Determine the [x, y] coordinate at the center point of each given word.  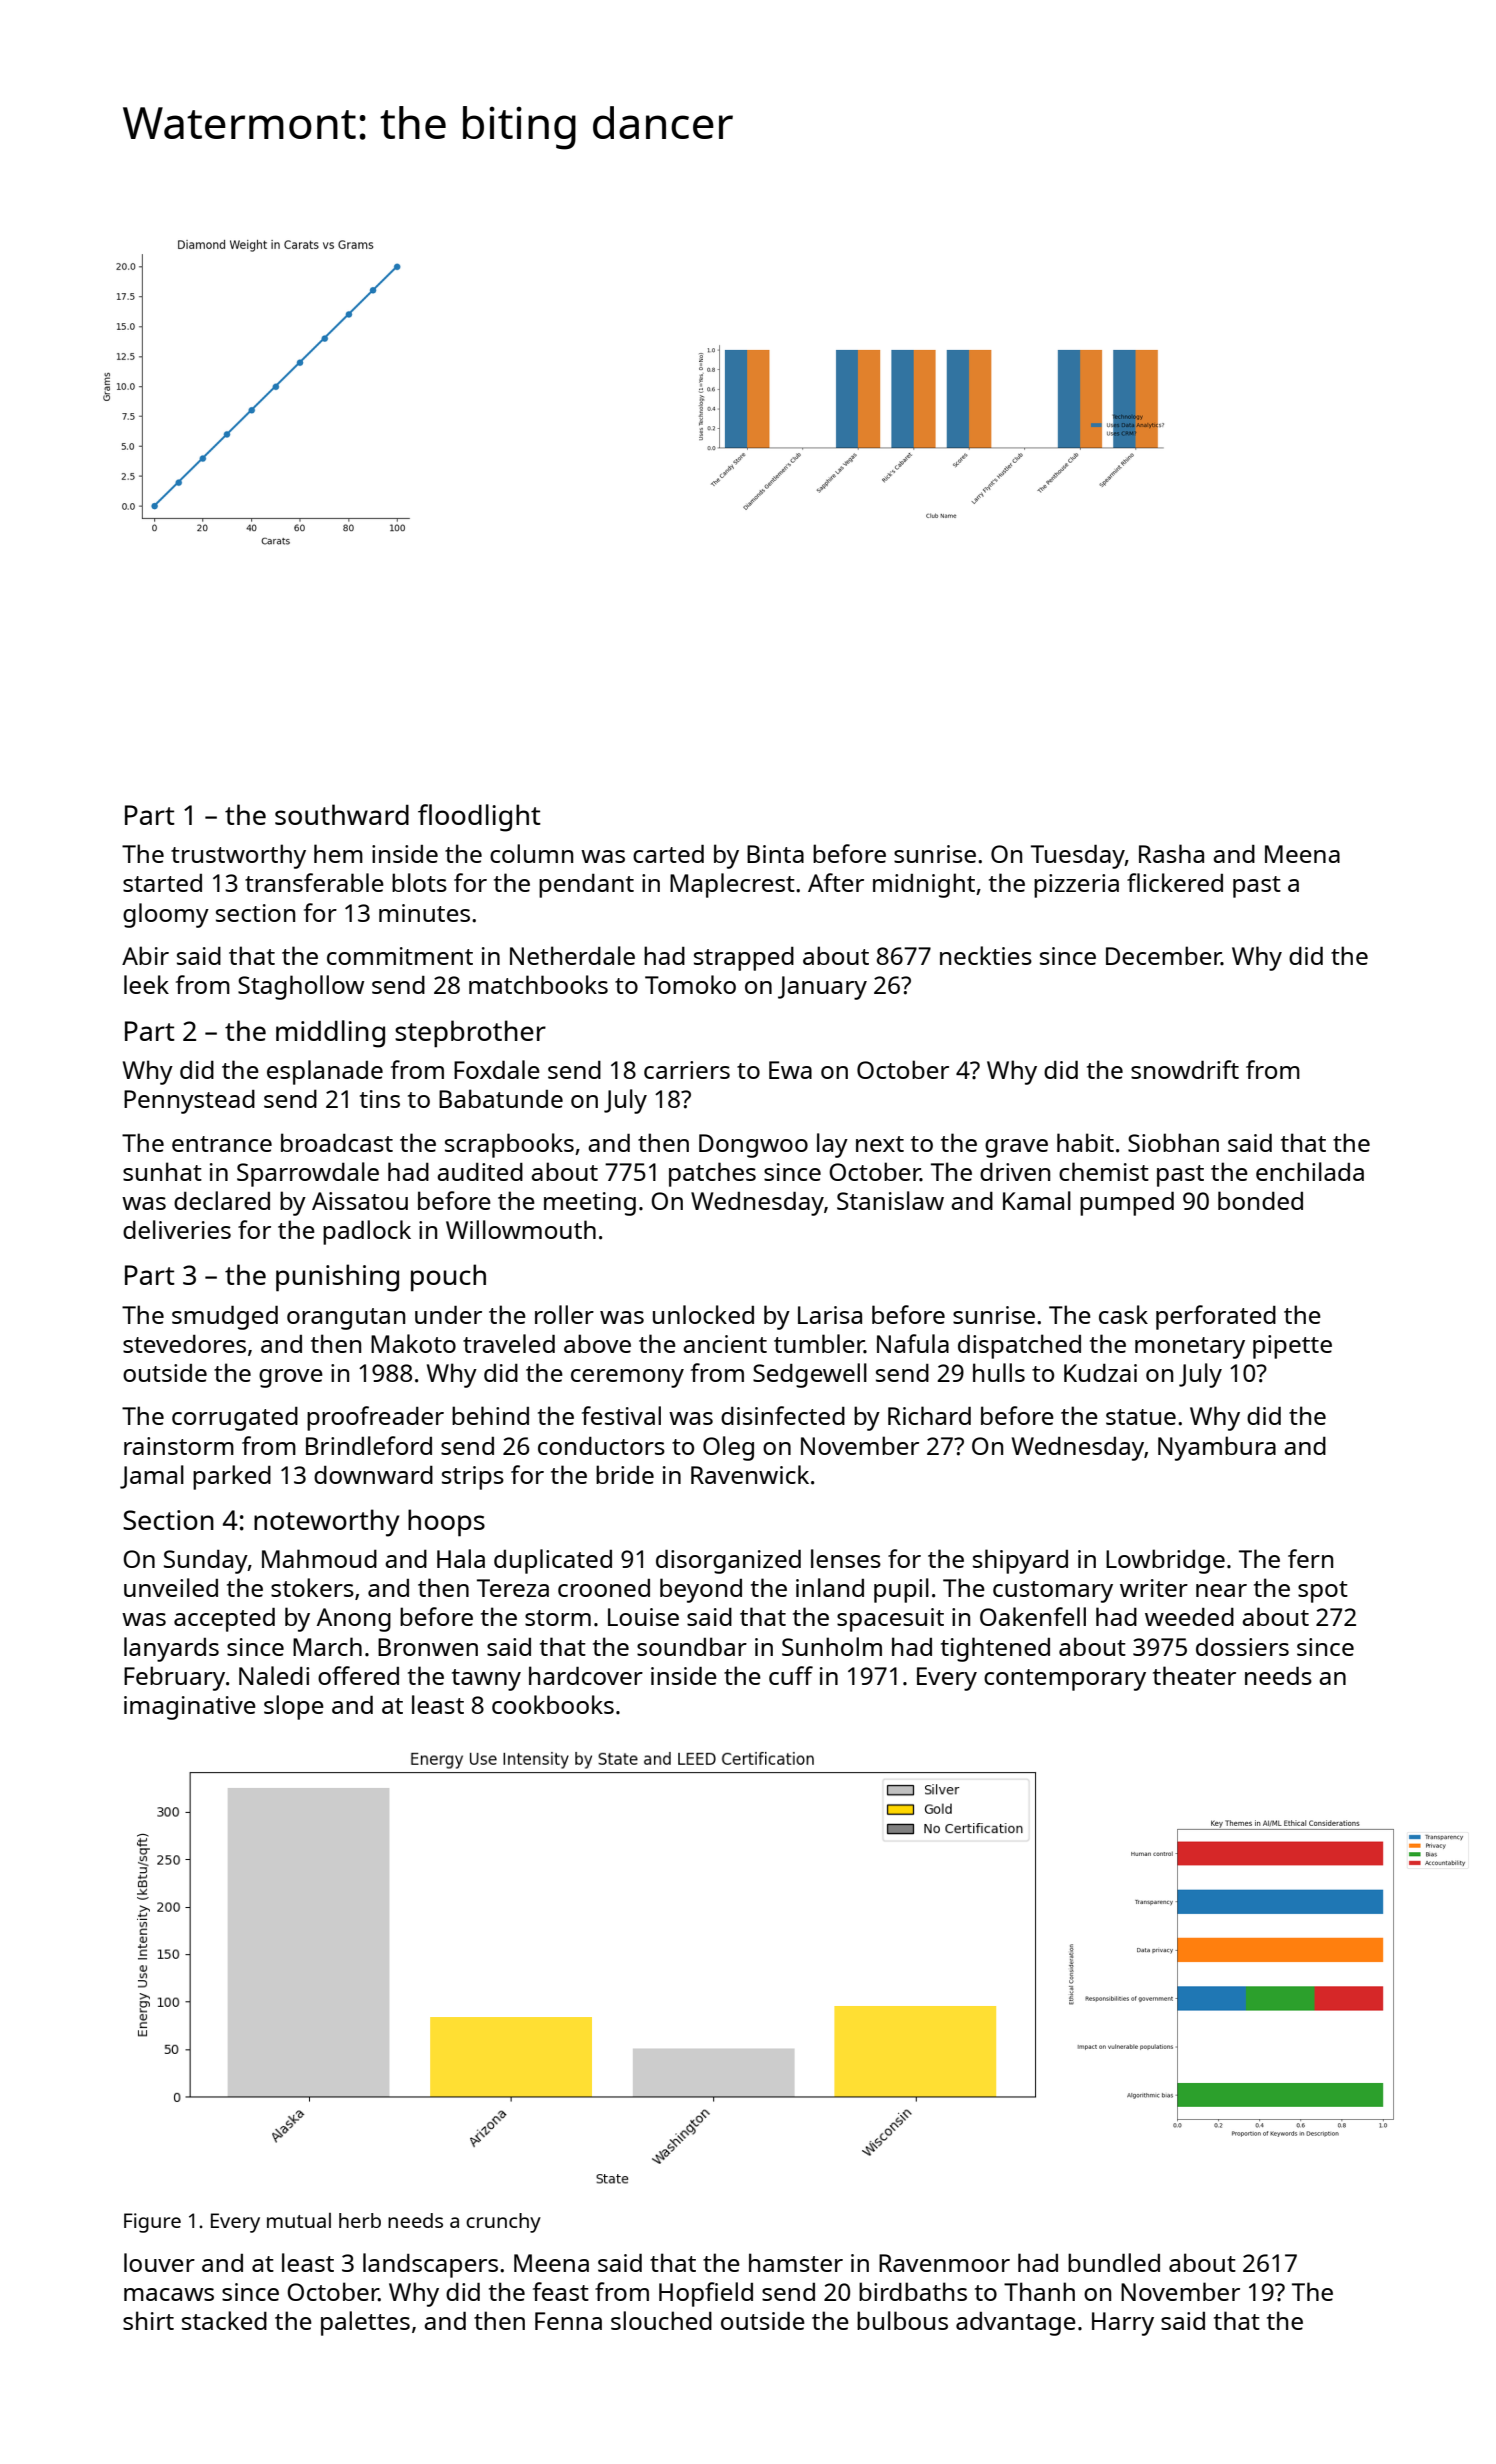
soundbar [692, 1646]
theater [1194, 1675]
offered [358, 1675]
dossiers [1242, 1647]
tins [380, 1099]
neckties [986, 955]
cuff [791, 1675]
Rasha [1171, 853]
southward [342, 814]
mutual [299, 2220]
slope [294, 1707]
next [880, 1144]
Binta [775, 854]
